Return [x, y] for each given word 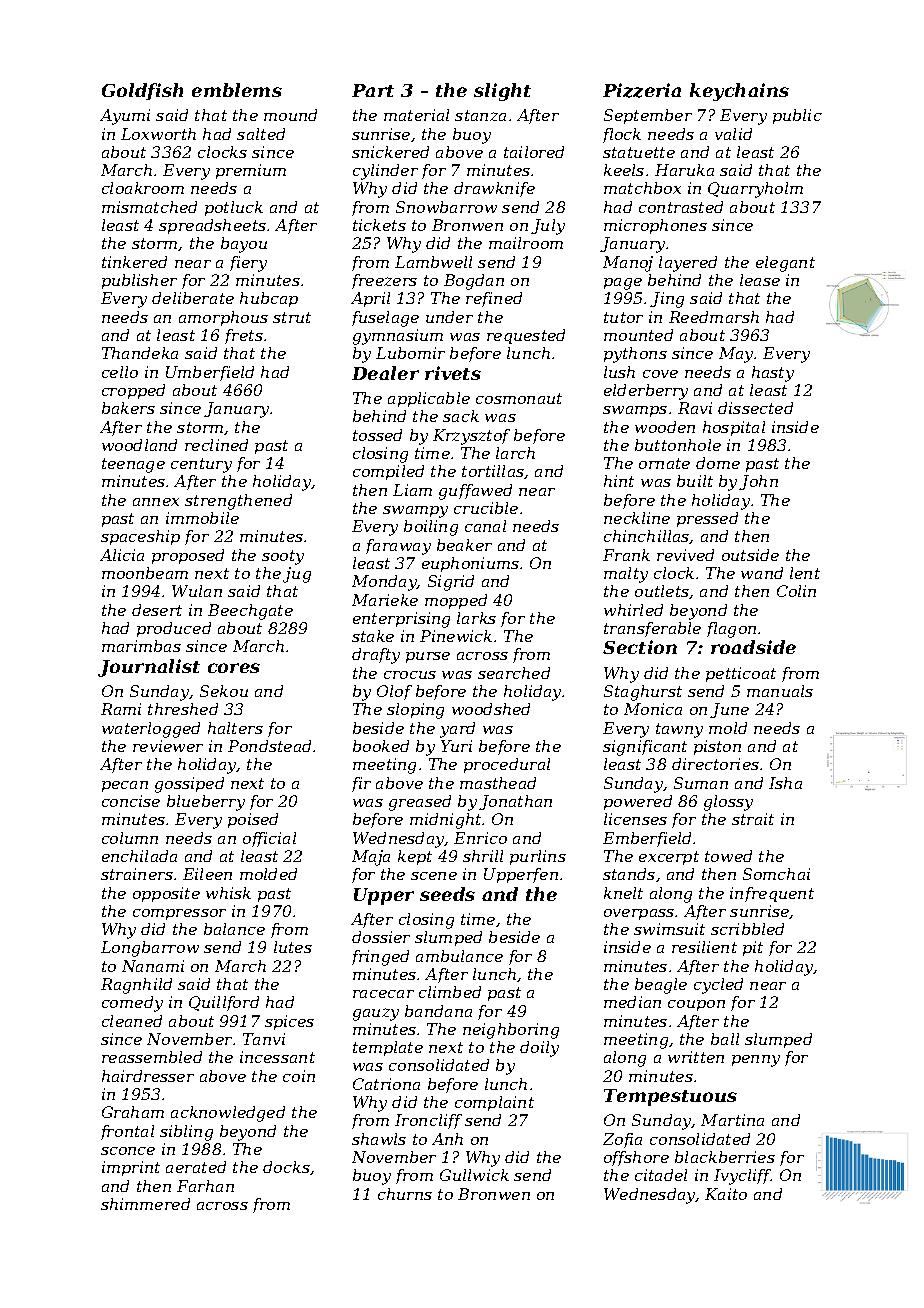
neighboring [511, 1031]
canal [485, 526]
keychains [739, 92]
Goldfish [142, 91]
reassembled [152, 1057]
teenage [133, 465]
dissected [755, 408]
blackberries [725, 1157]
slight [502, 92]
